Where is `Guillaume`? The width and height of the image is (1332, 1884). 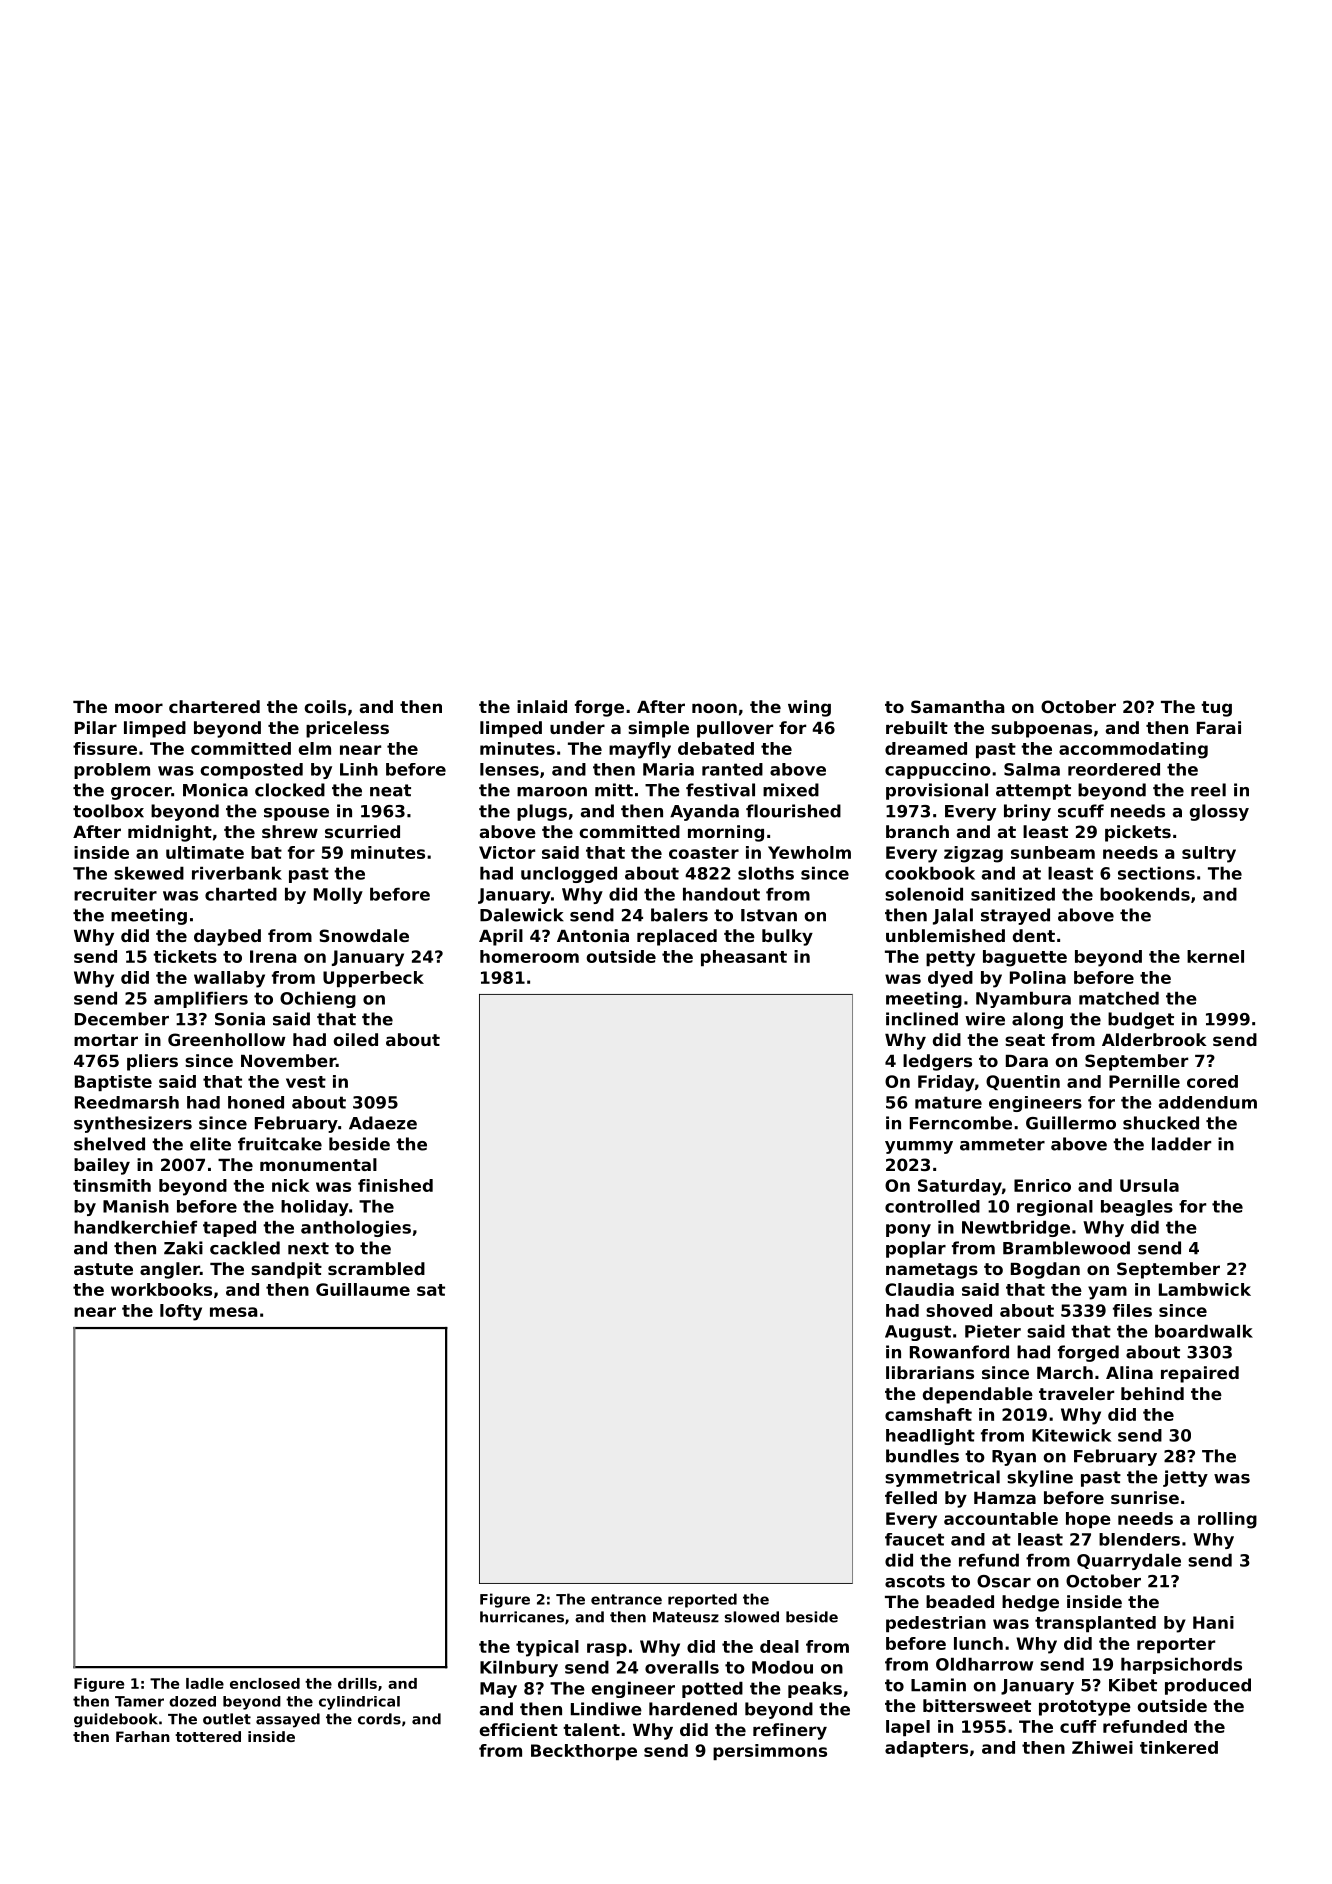
Guillaume is located at coordinates (363, 1289).
